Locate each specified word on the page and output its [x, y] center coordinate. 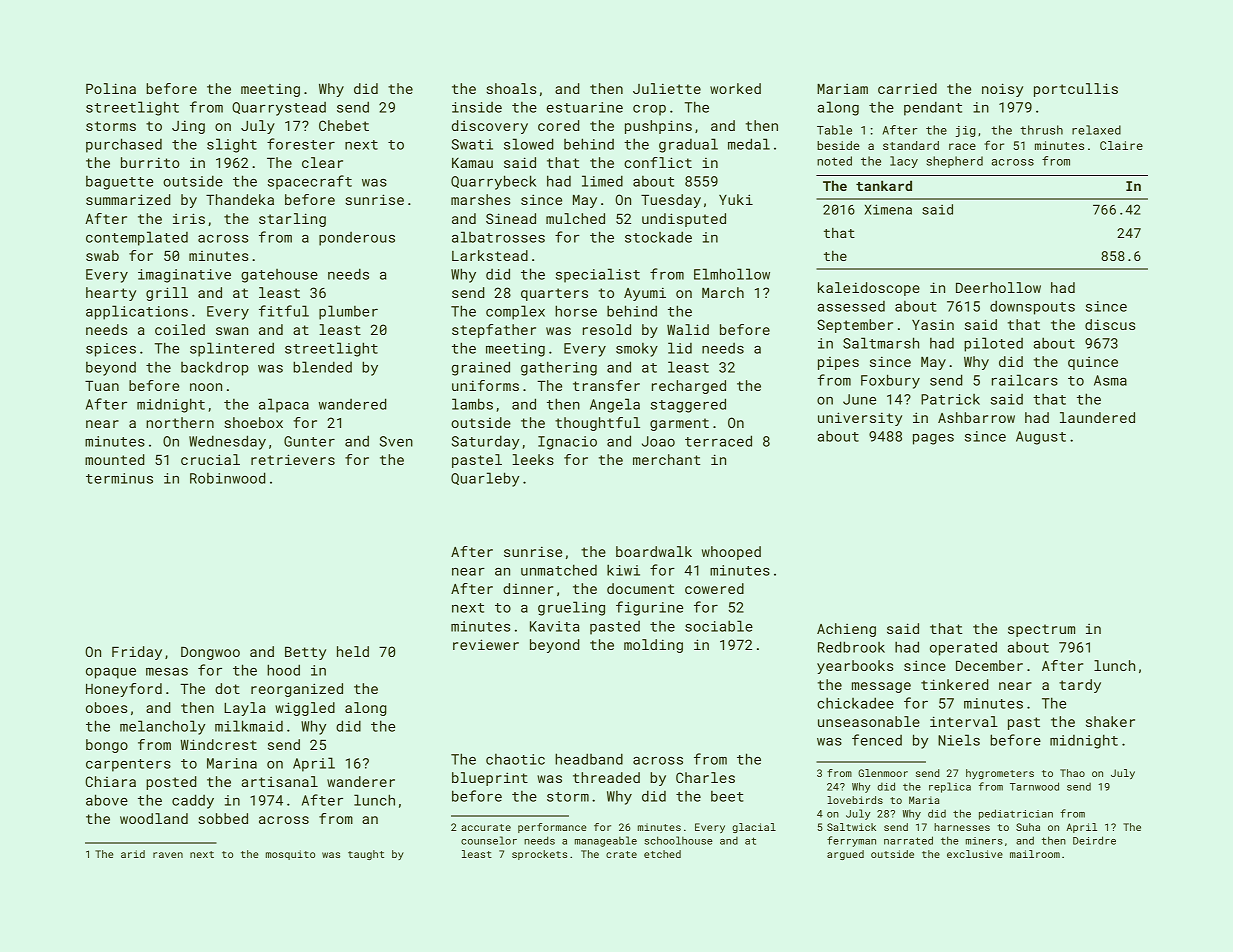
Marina [232, 763]
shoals [511, 88]
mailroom [1035, 854]
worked [735, 88]
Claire [1121, 145]
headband [589, 759]
